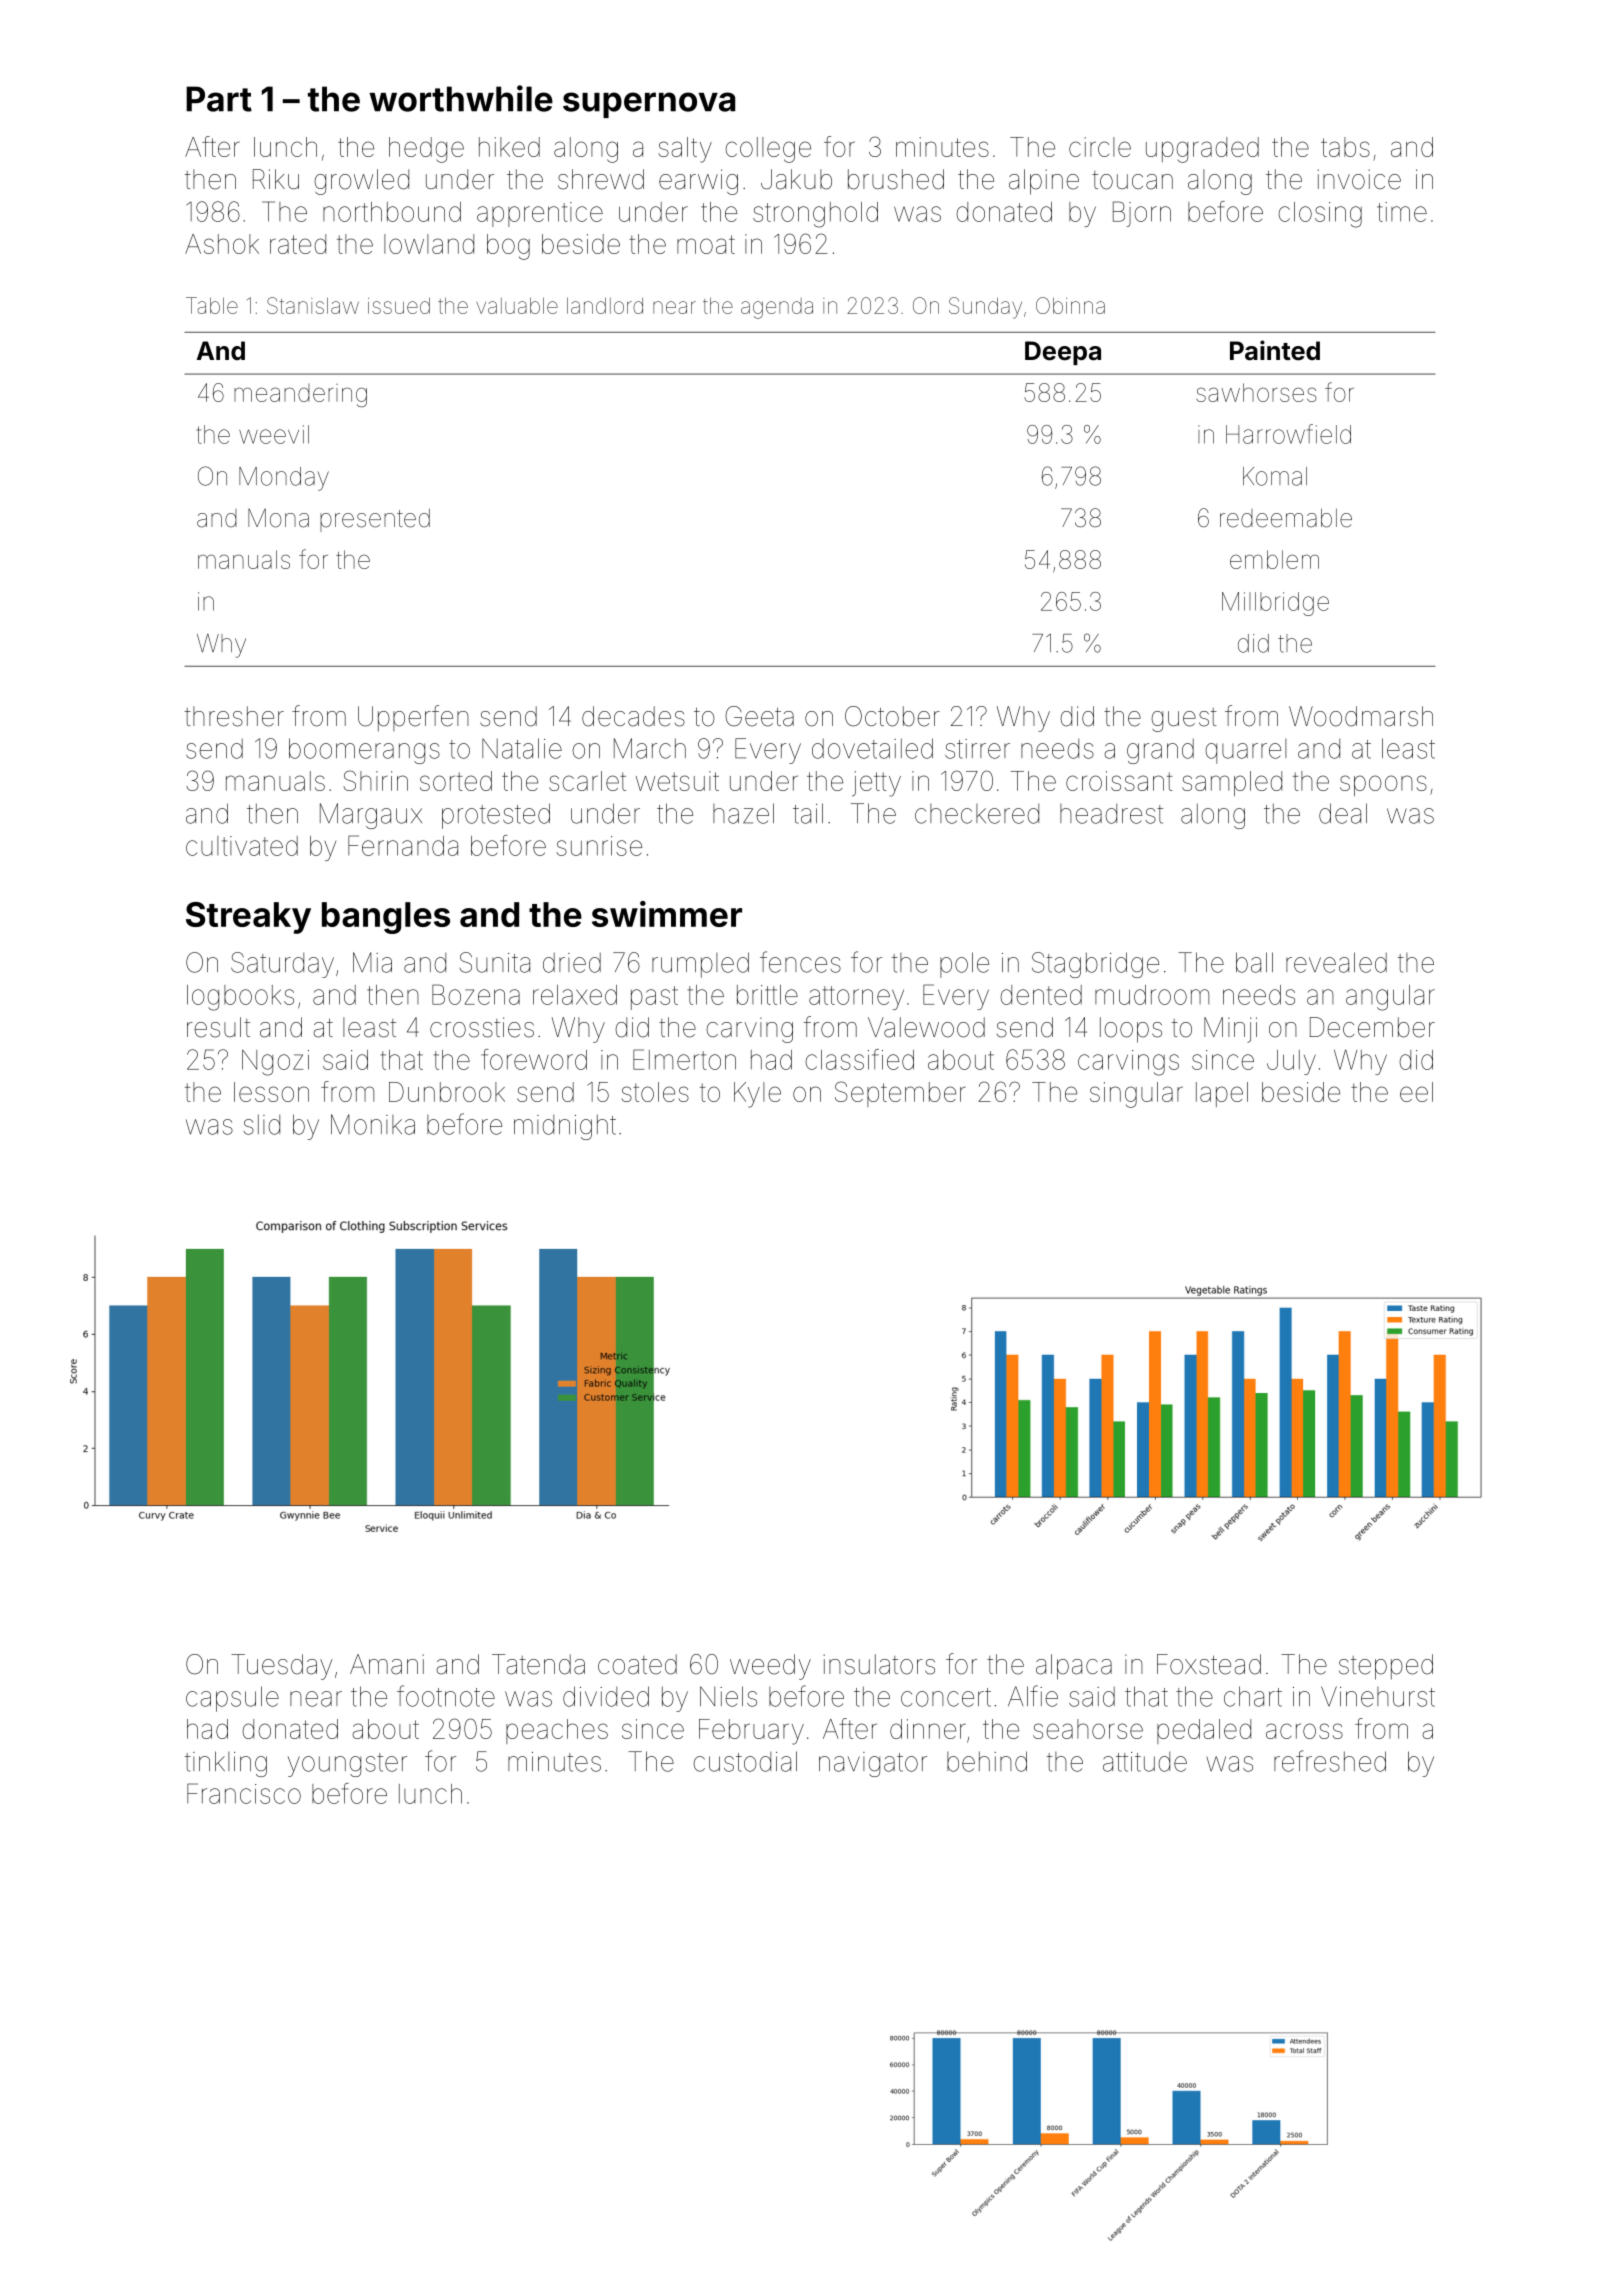 Image resolution: width=1620 pixels, height=2292 pixels. Describe the element at coordinates (860, 1059) in the screenshot. I see `classified` at that location.
